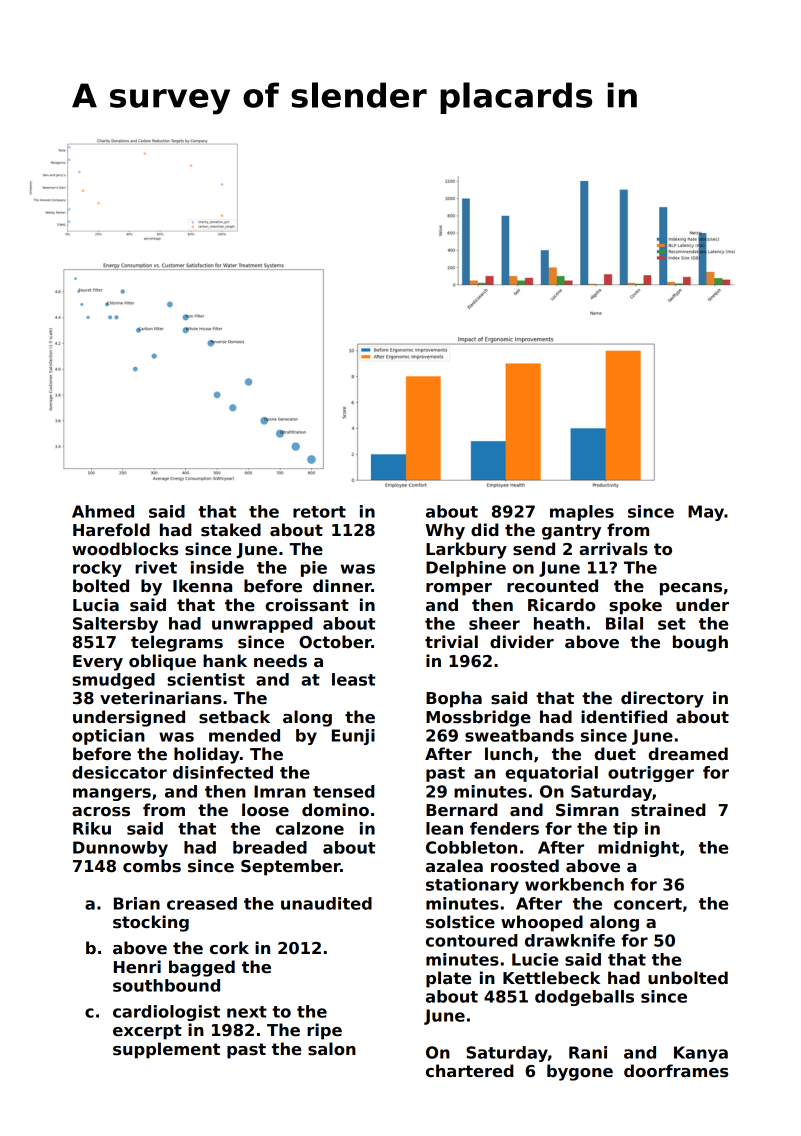  What do you see at coordinates (103, 511) in the image?
I see `Ahmed` at bounding box center [103, 511].
